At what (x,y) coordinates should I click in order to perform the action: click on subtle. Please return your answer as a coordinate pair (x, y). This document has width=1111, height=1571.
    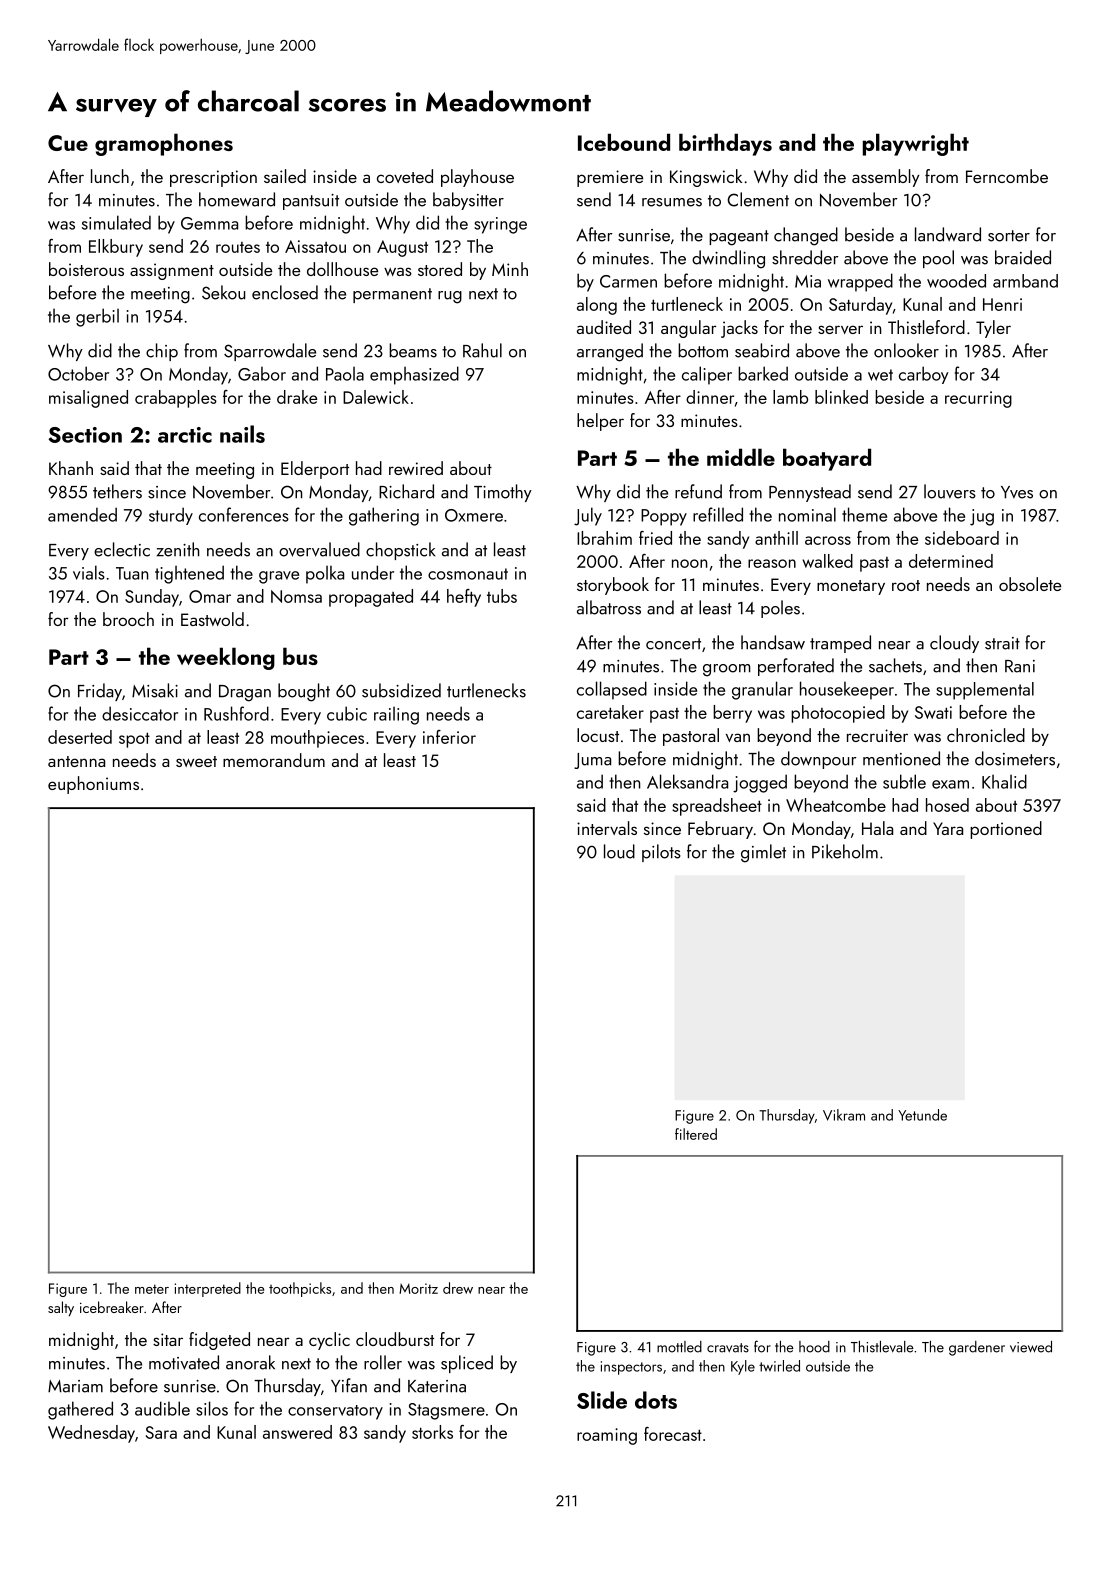
    Looking at the image, I should click on (904, 781).
